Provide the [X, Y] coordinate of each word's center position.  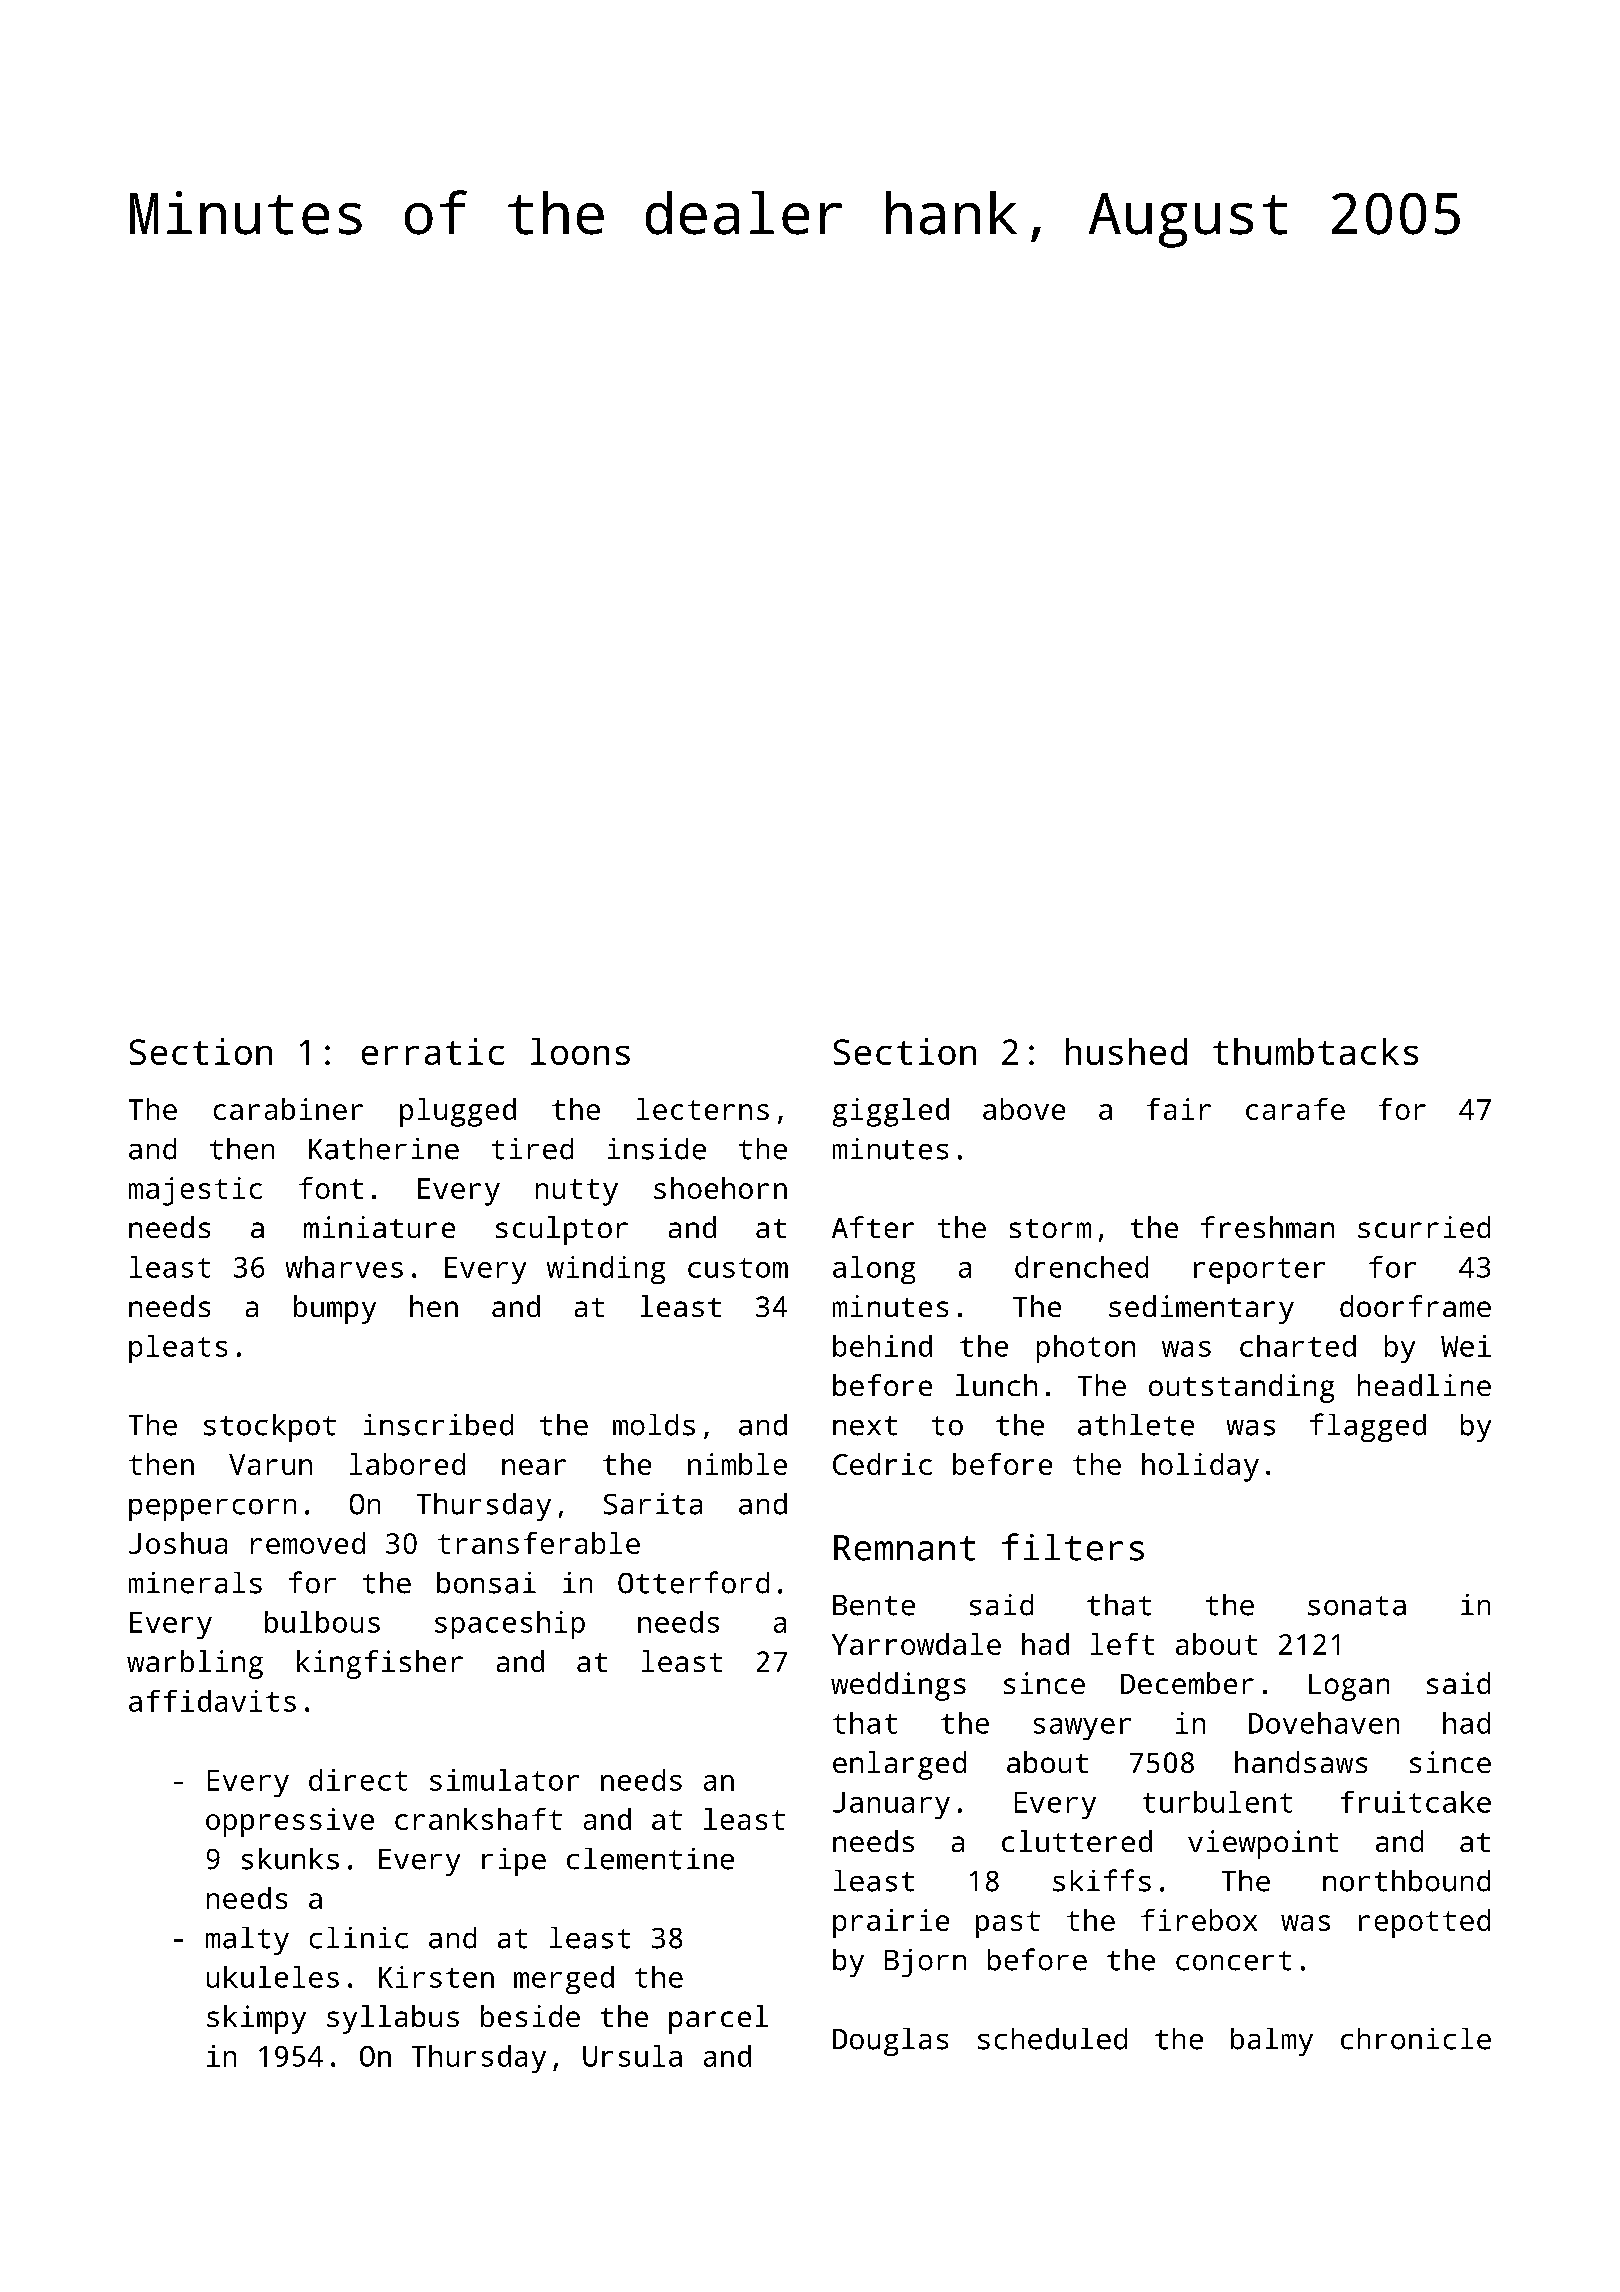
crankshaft [478, 1819]
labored [407, 1464]
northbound [1406, 1881]
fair [1179, 1109]
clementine [650, 1859]
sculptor [562, 1230]
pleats [178, 1349]
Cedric [882, 1464]
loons [580, 1051]
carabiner [288, 1109]
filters [1073, 1547]
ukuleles [273, 1977]
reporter [1259, 1271]
